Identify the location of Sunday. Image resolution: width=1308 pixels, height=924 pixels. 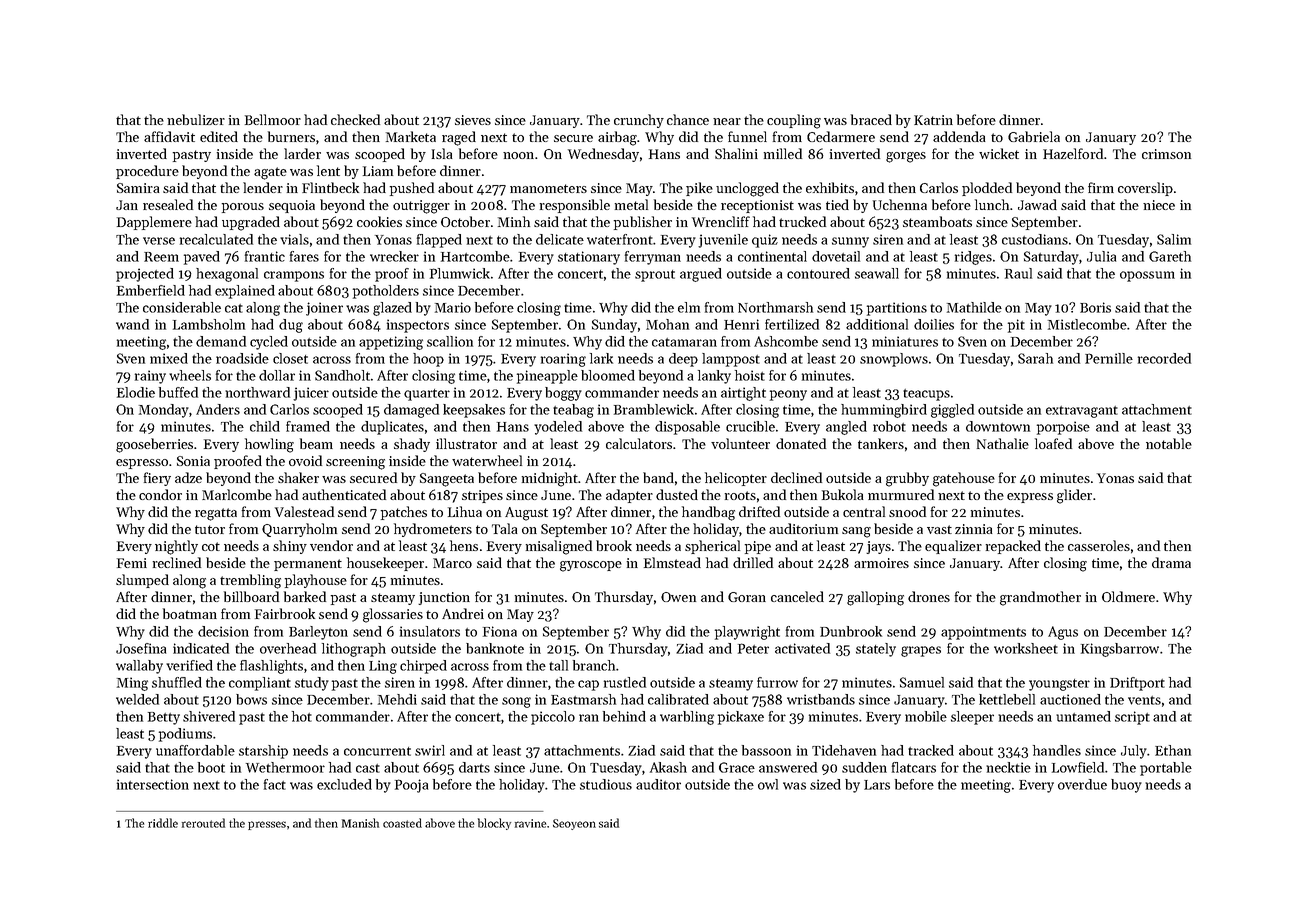
(614, 326).
